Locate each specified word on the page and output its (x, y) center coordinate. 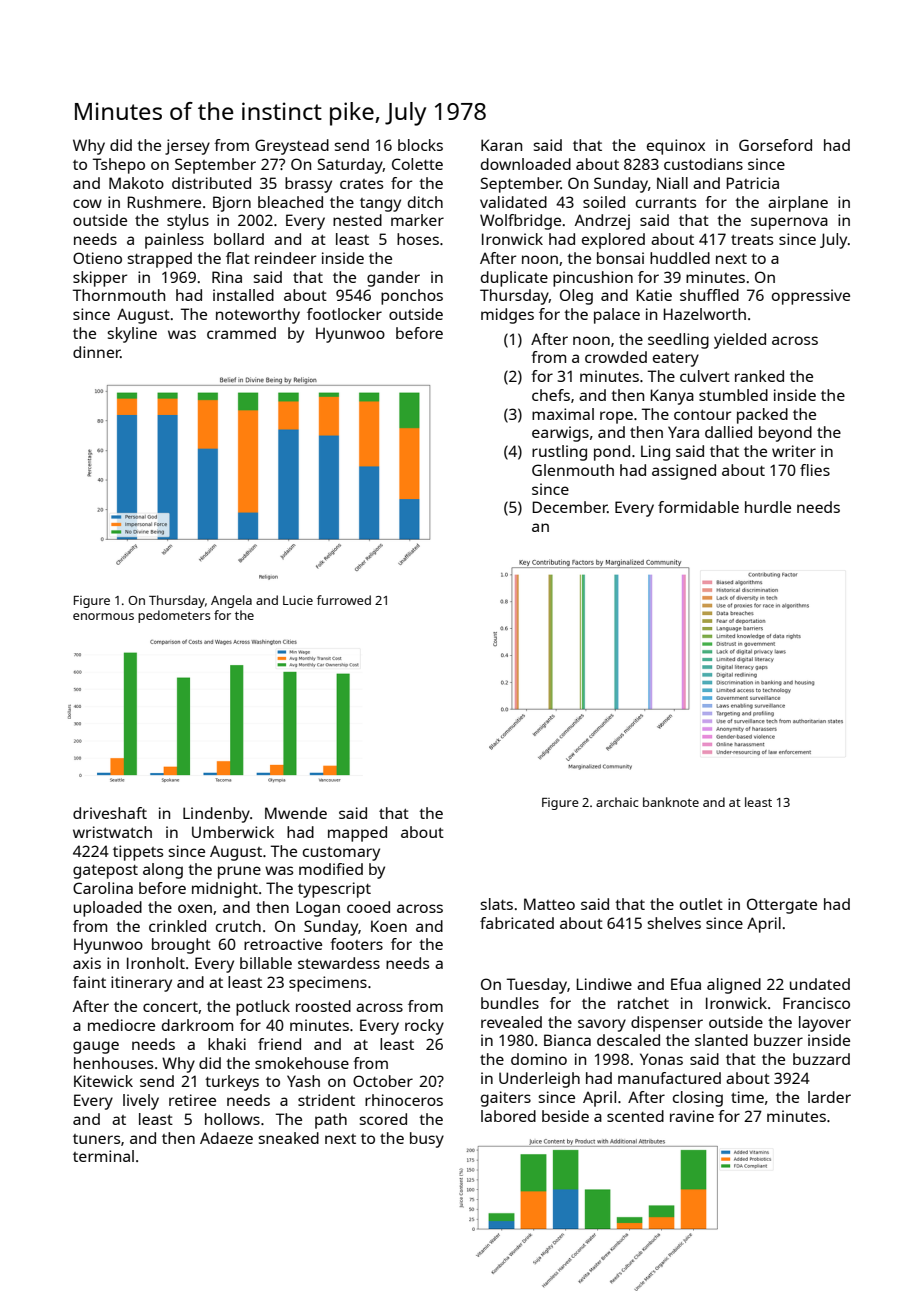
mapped (357, 834)
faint (89, 982)
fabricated (517, 923)
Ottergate (782, 906)
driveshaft (110, 813)
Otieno (97, 258)
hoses (418, 239)
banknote (671, 802)
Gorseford (775, 145)
